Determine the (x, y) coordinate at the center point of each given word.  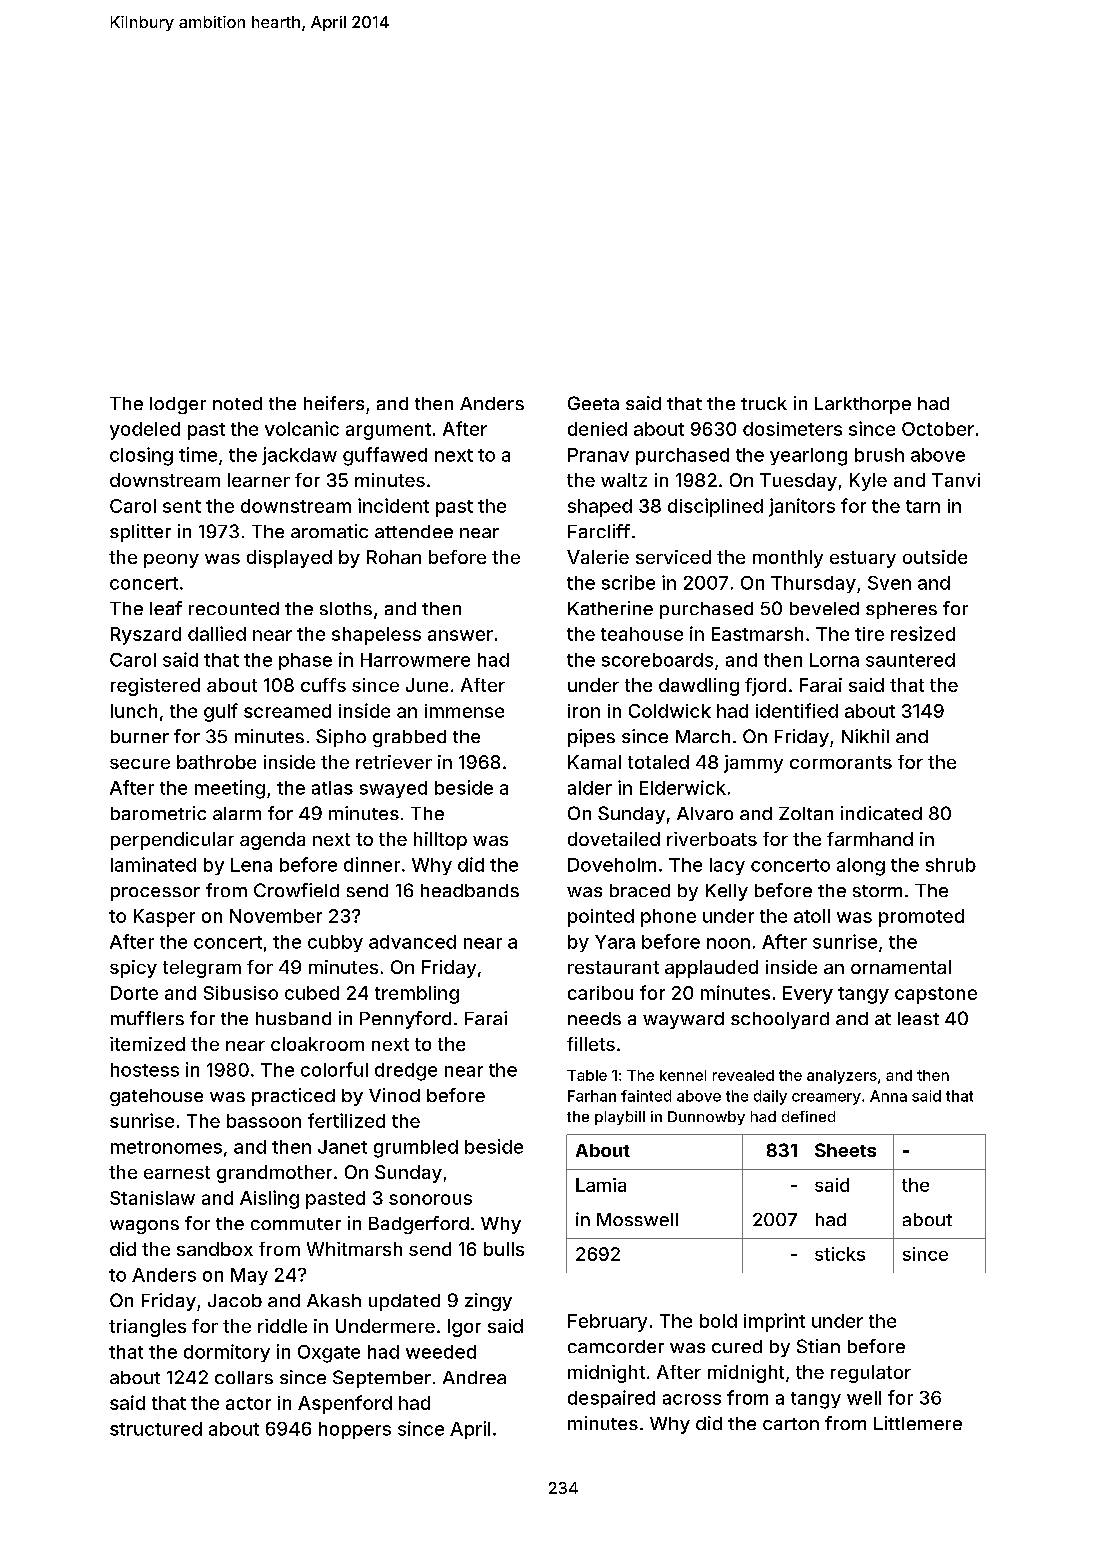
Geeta (593, 403)
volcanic (302, 428)
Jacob (235, 1300)
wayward (683, 1020)
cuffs (323, 685)
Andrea (474, 1377)
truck (764, 403)
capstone (936, 995)
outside (935, 557)
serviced (673, 557)
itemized (147, 1044)
